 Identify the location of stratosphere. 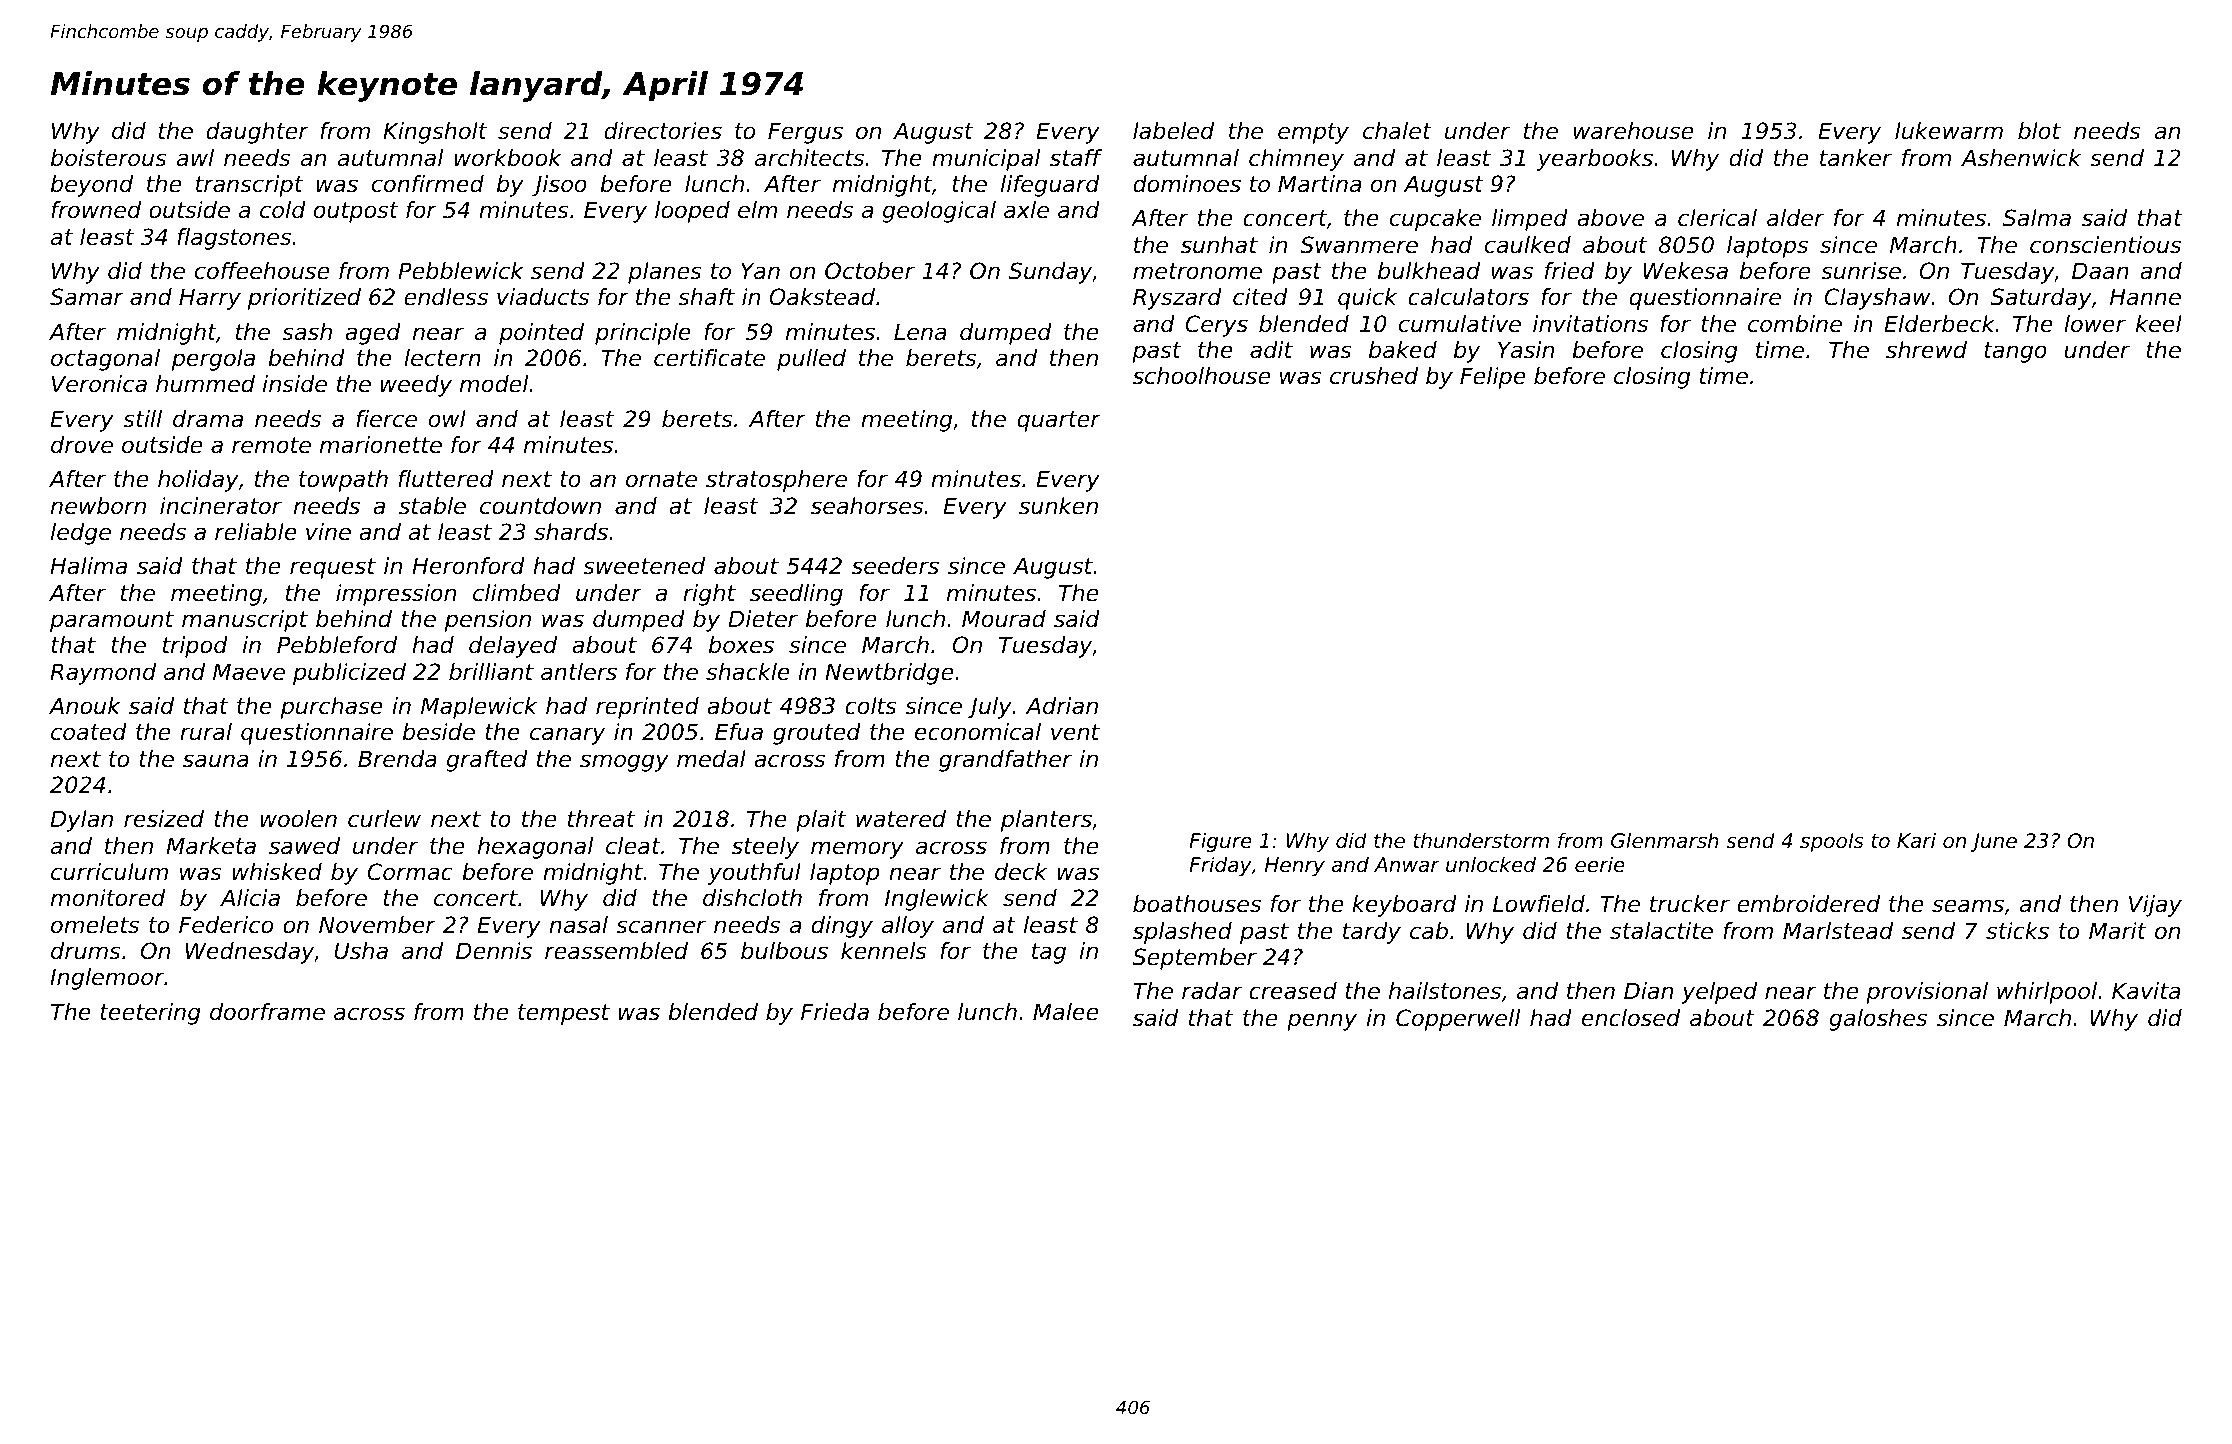
(776, 481).
